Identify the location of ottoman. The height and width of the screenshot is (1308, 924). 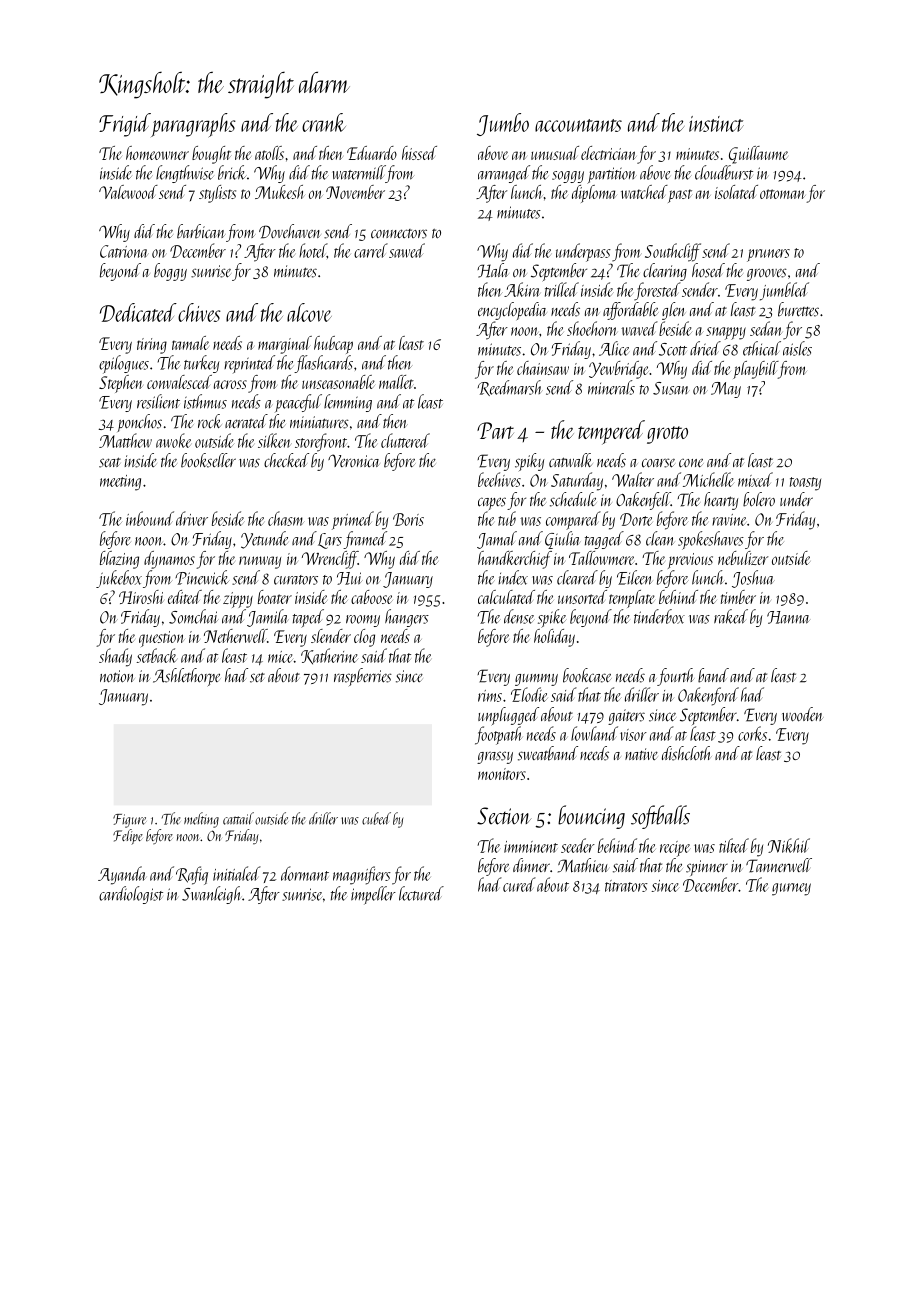
(783, 194).
